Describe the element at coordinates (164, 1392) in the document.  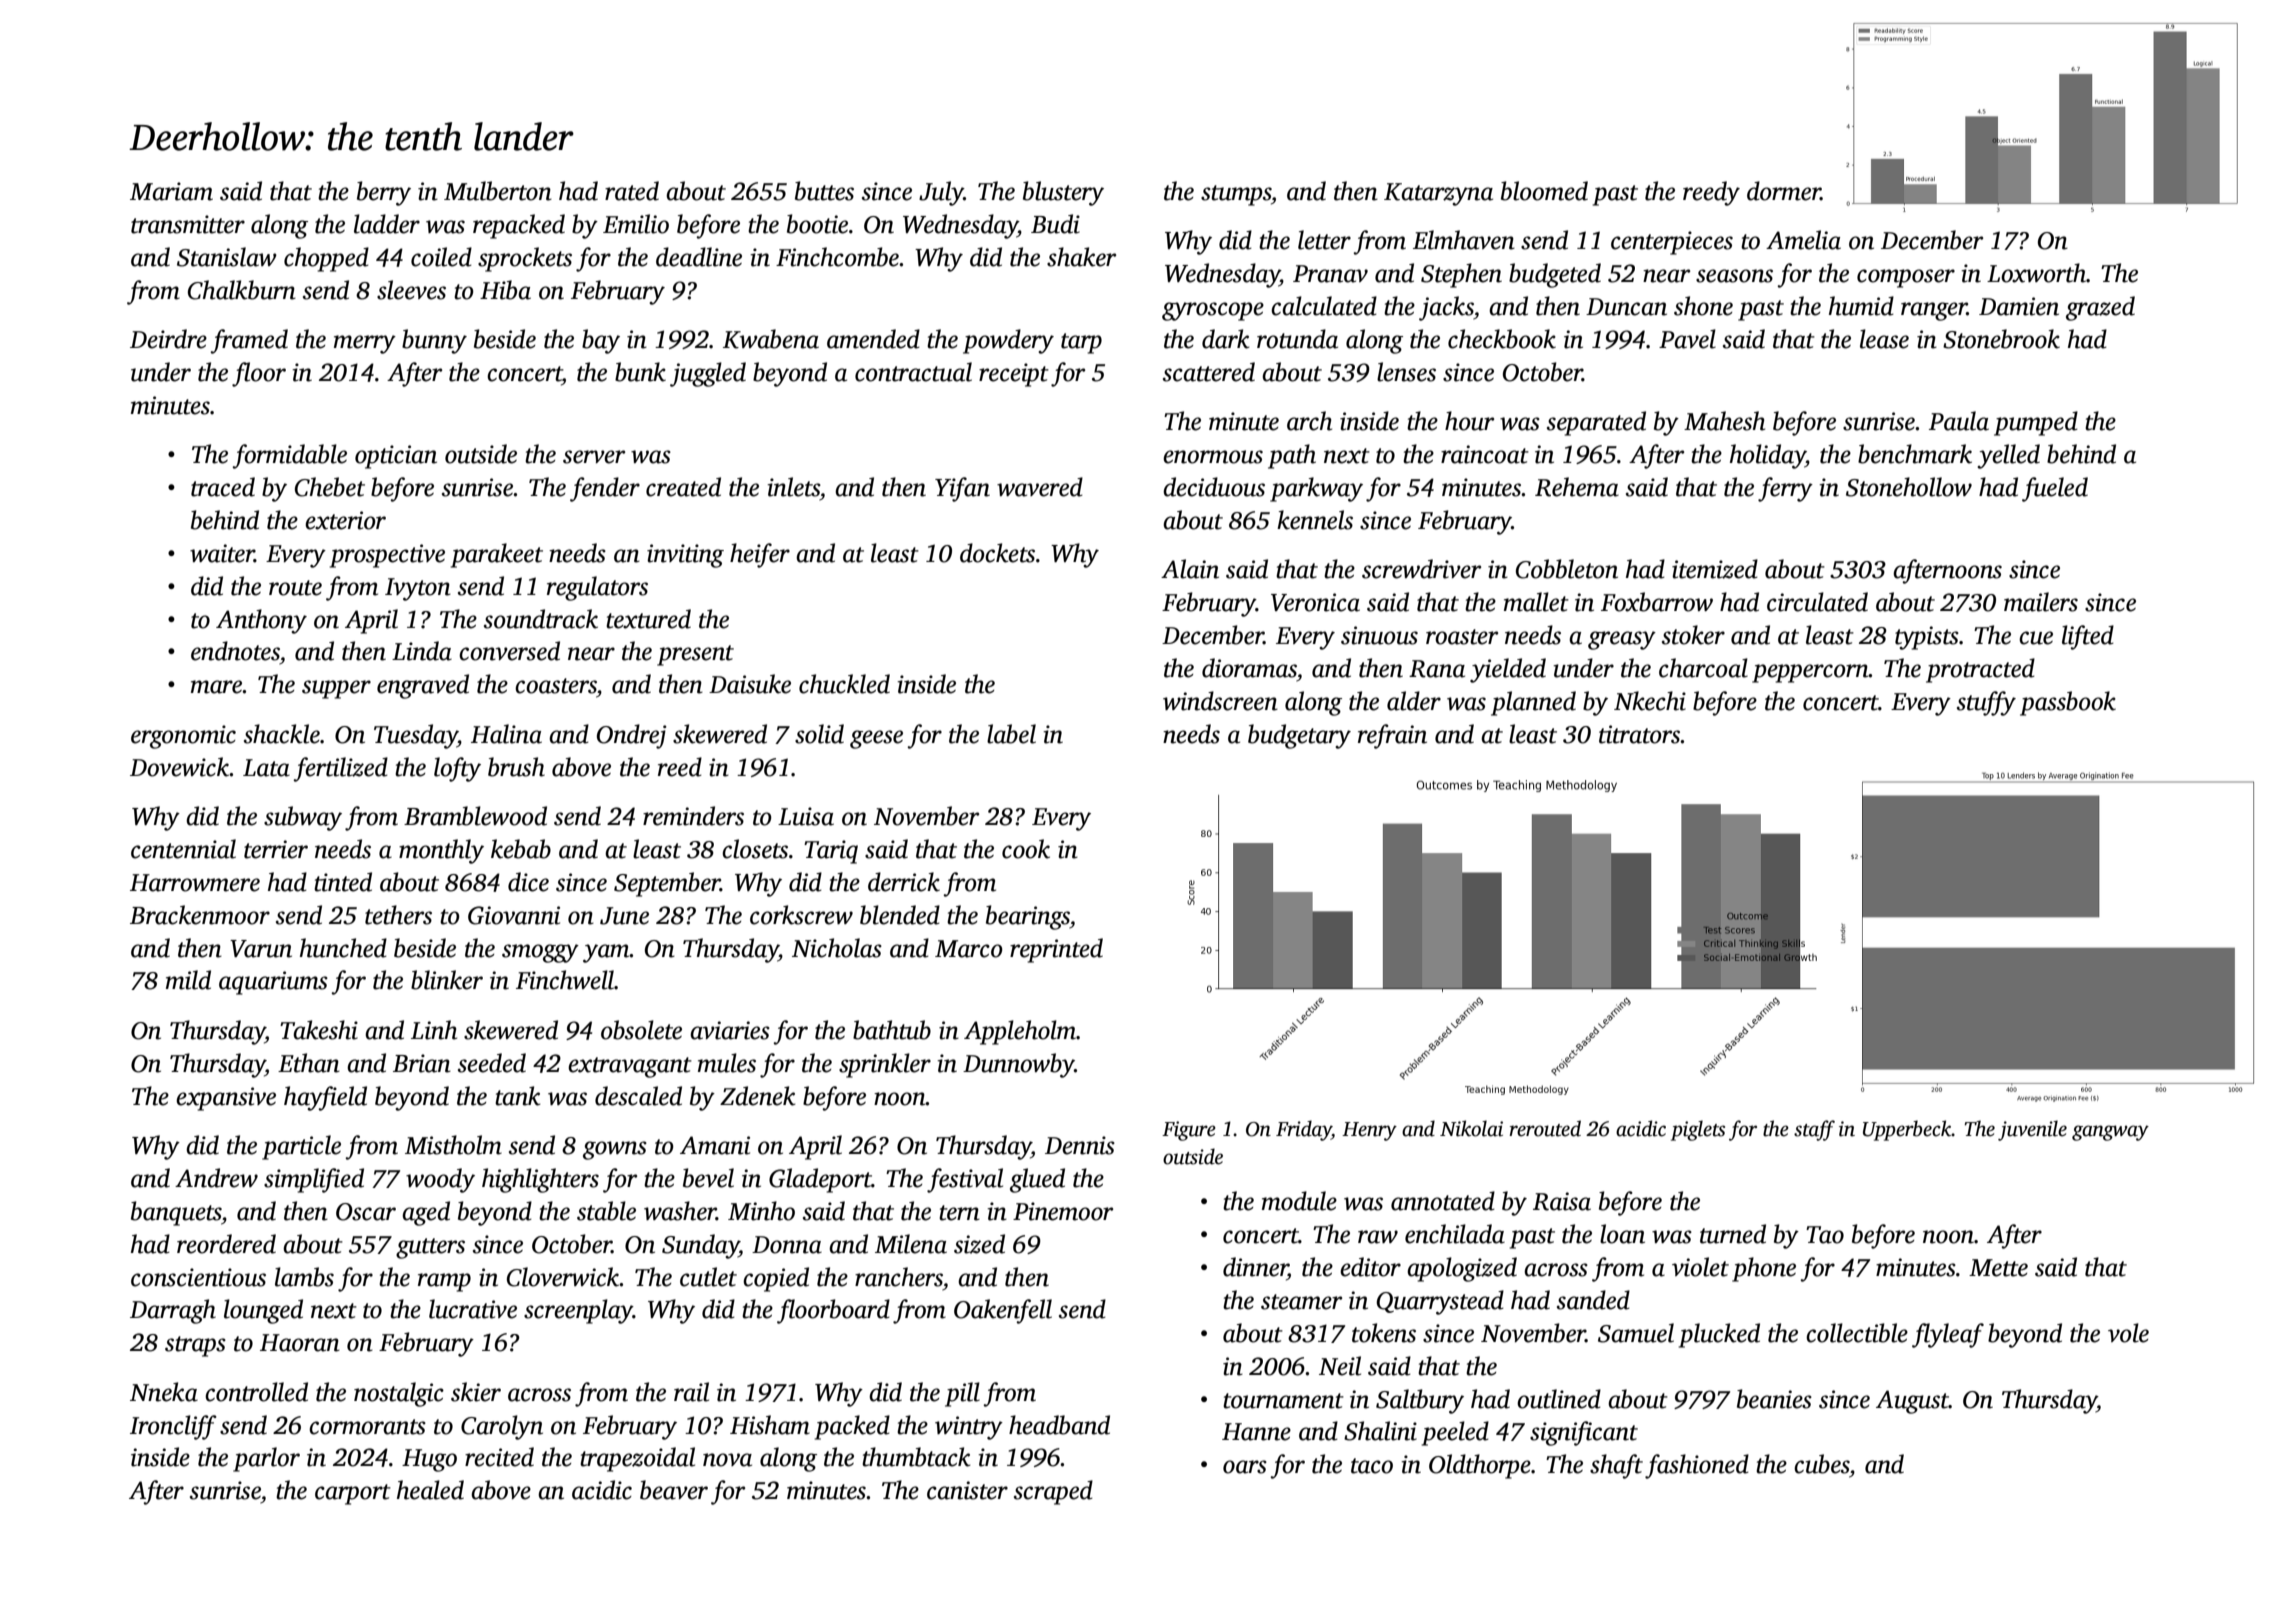
I see `Nneka` at that location.
